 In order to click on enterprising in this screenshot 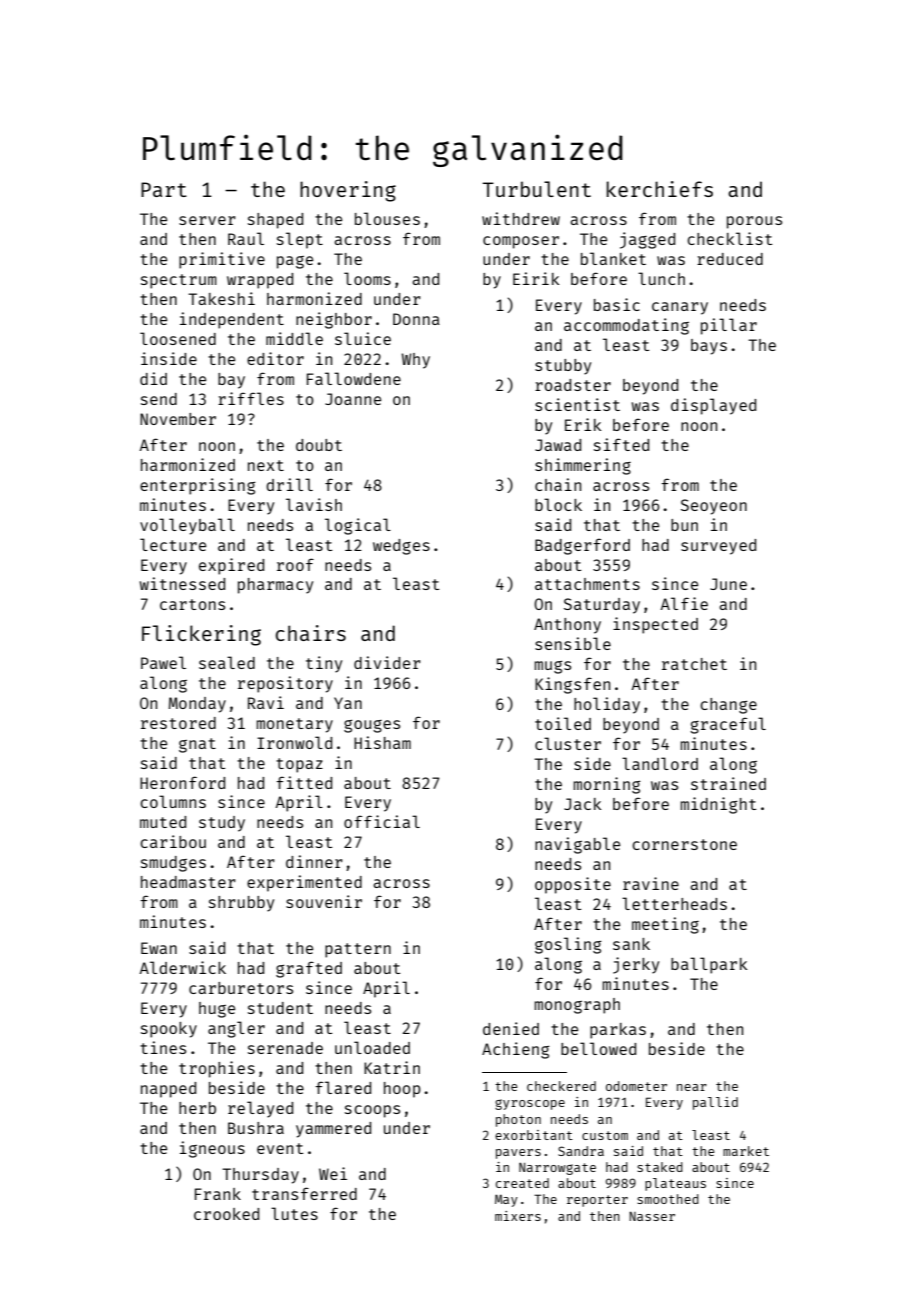, I will do `click(198, 486)`.
